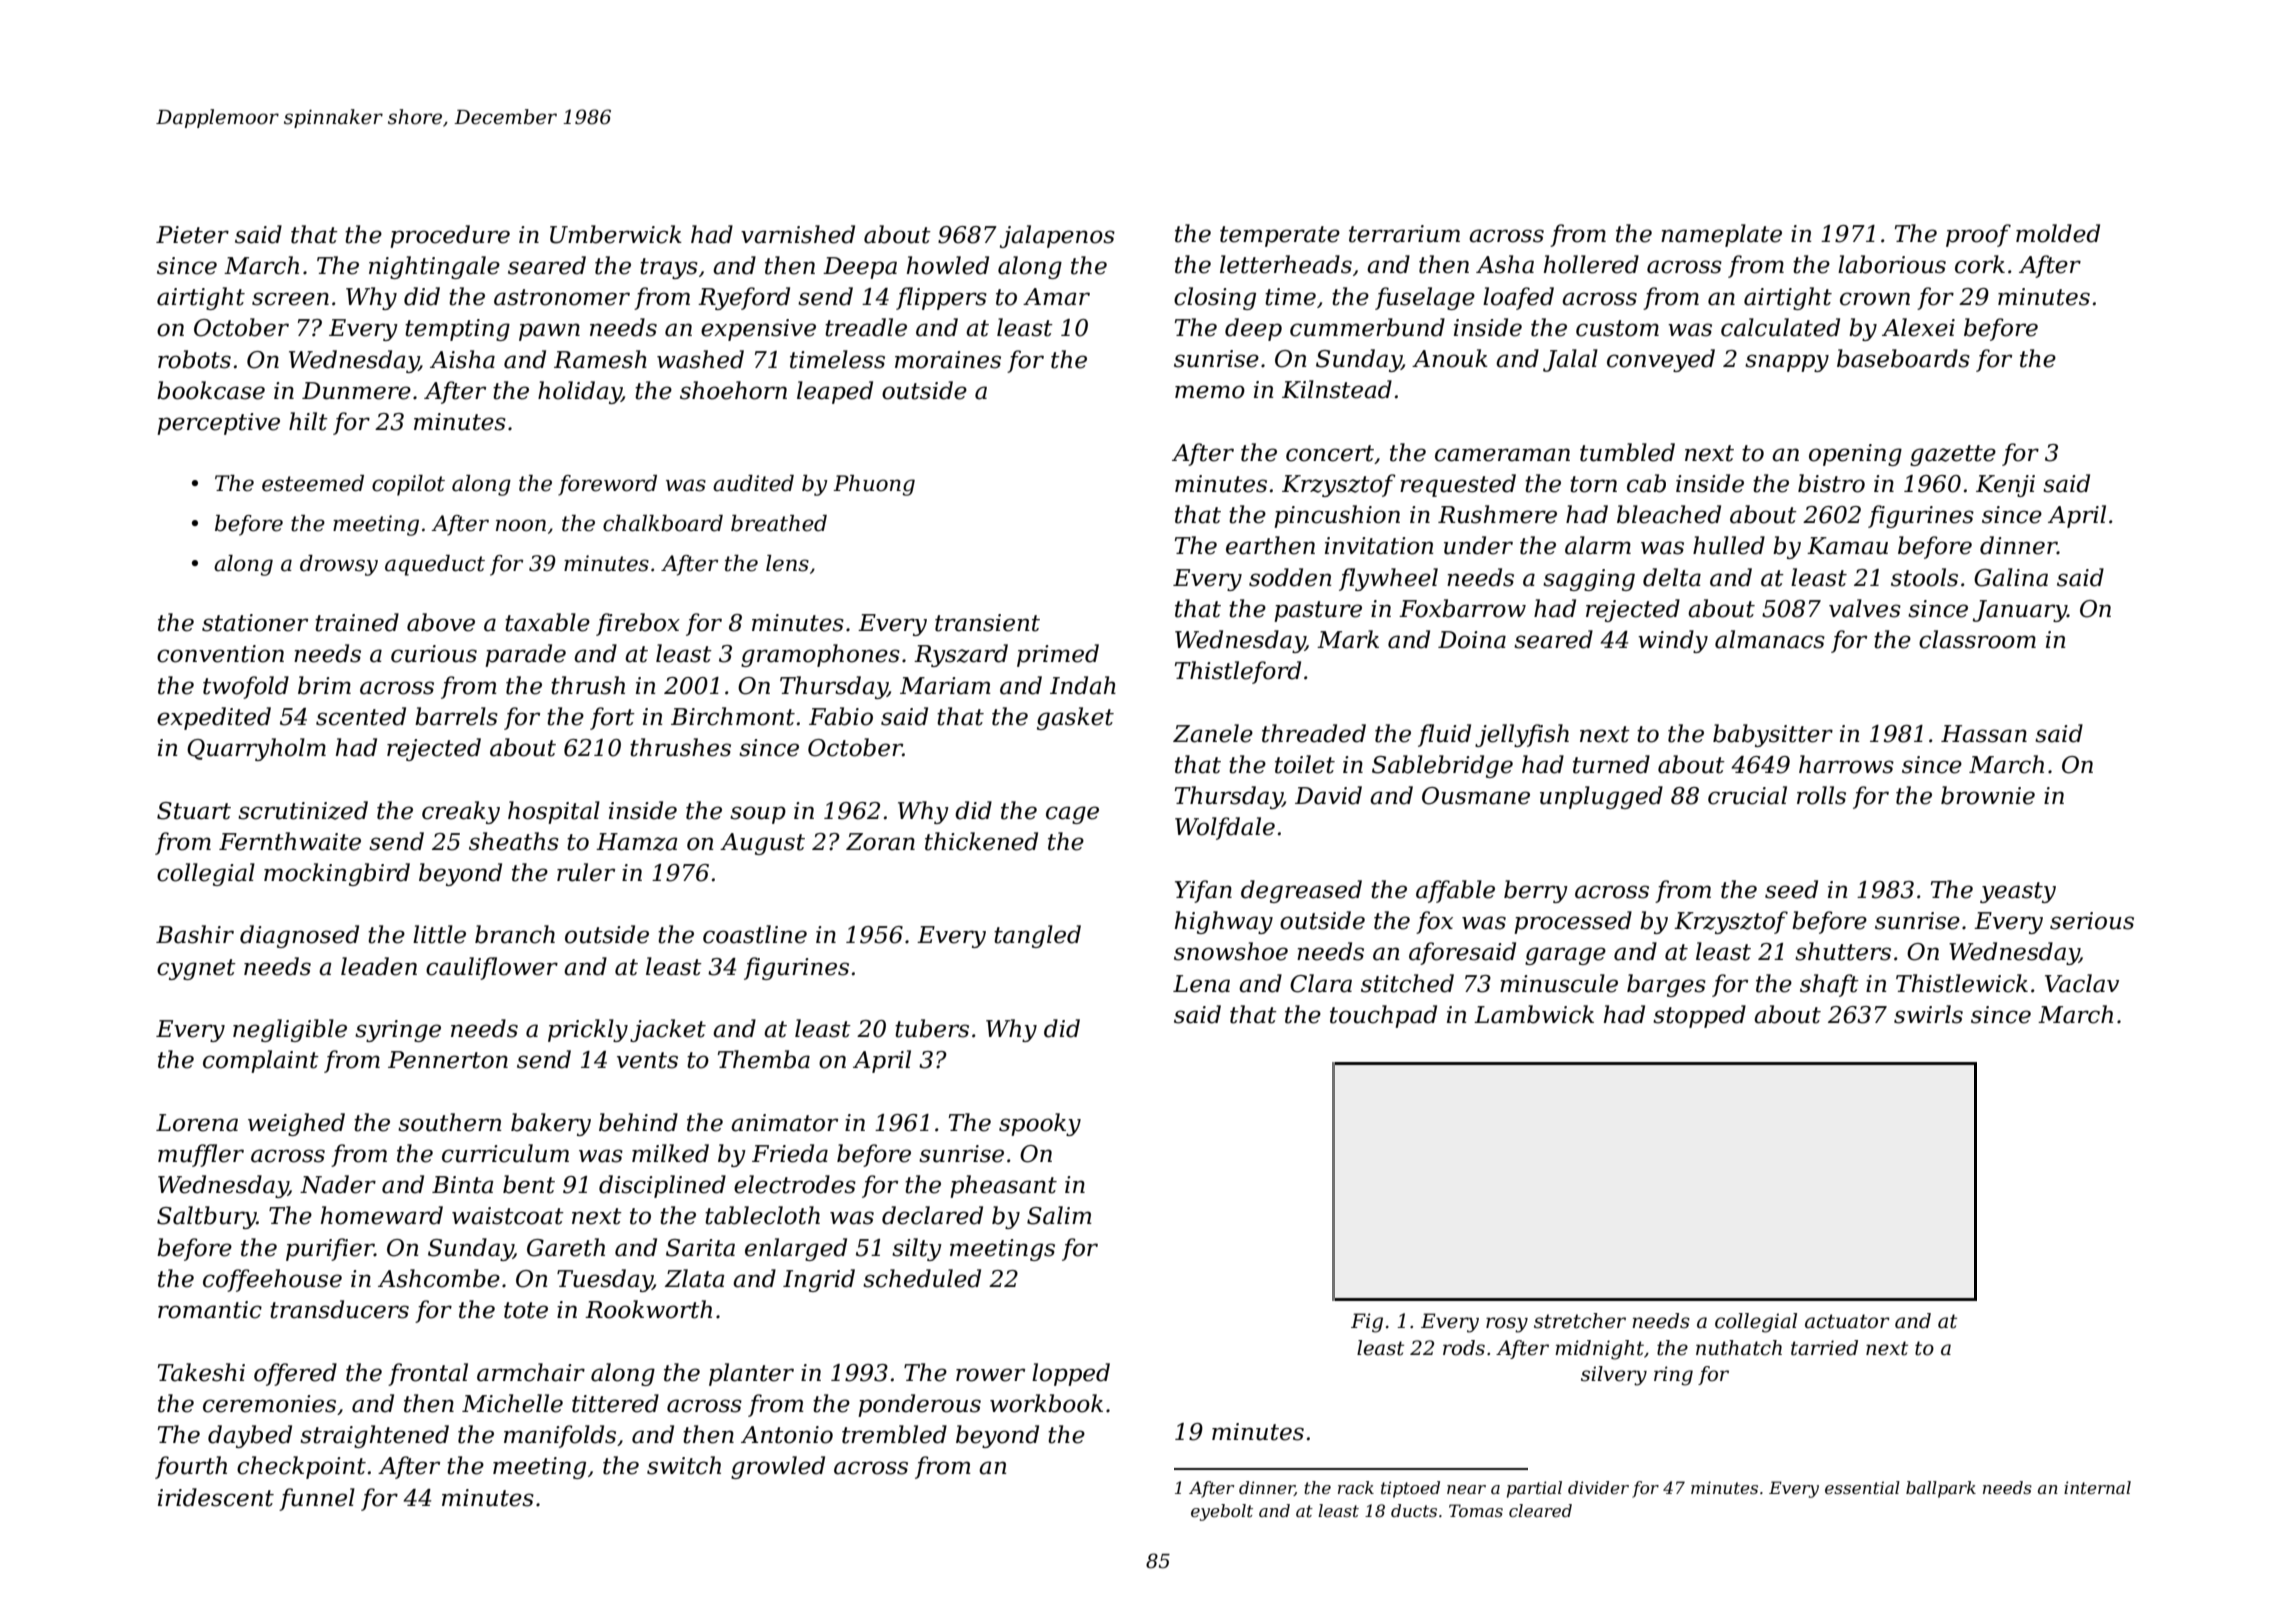  Describe the element at coordinates (299, 936) in the page. I see `diagnosed` at that location.
